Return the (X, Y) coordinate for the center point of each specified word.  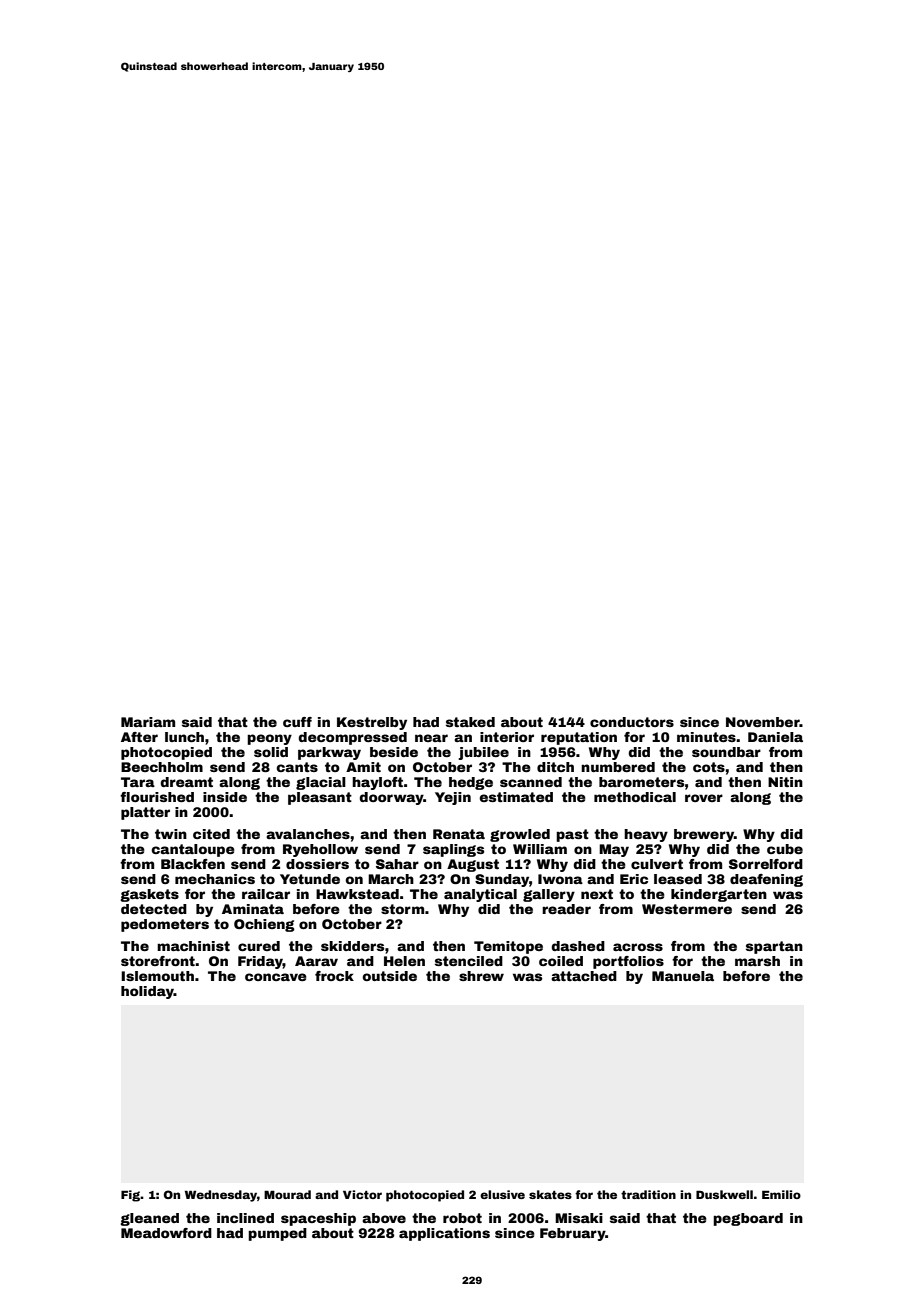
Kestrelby (372, 723)
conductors (632, 722)
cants (297, 767)
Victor (362, 1194)
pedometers (165, 925)
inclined (245, 1218)
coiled (561, 961)
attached (584, 976)
